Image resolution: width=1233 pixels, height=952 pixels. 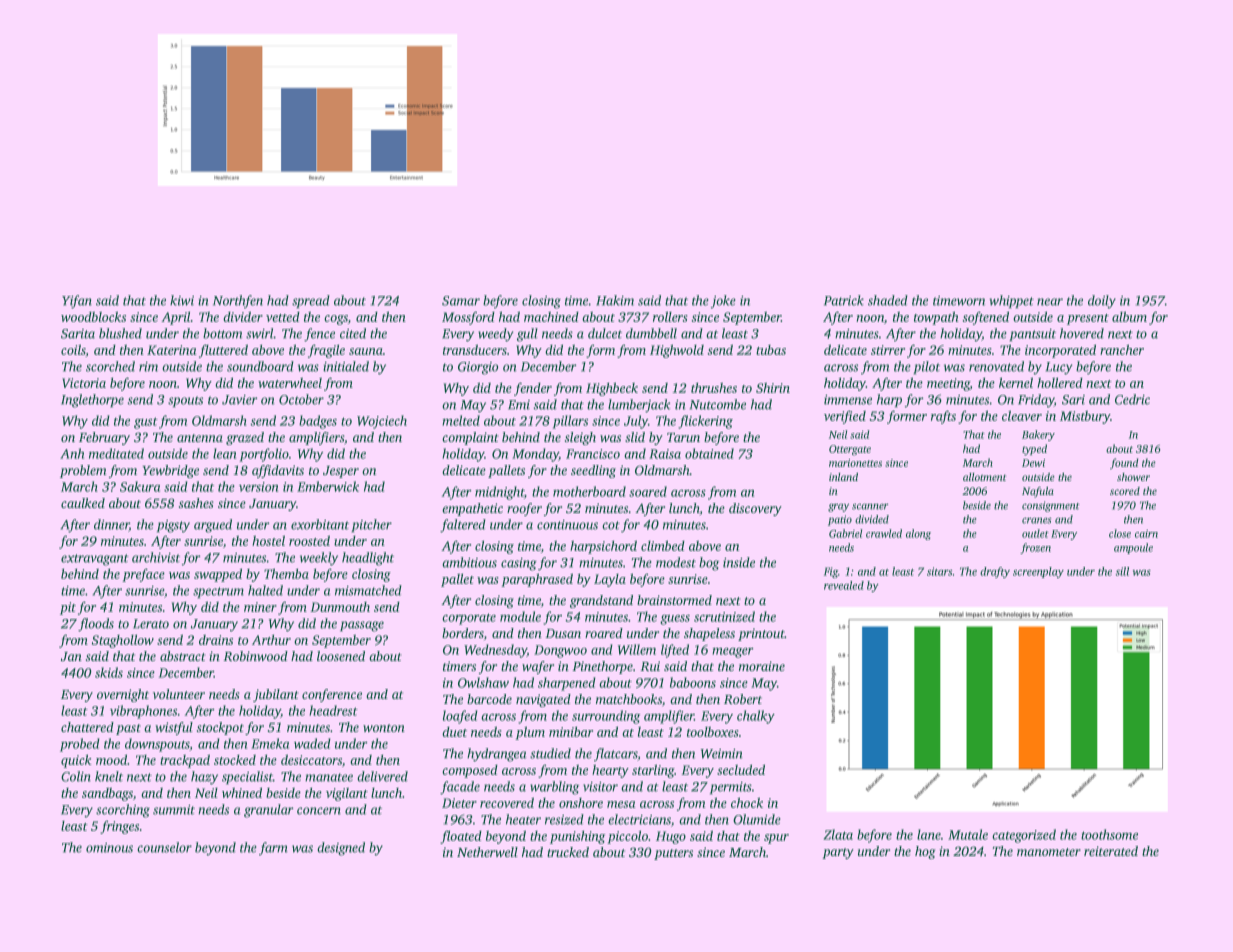 What do you see at coordinates (109, 848) in the screenshot?
I see `ominous` at bounding box center [109, 848].
